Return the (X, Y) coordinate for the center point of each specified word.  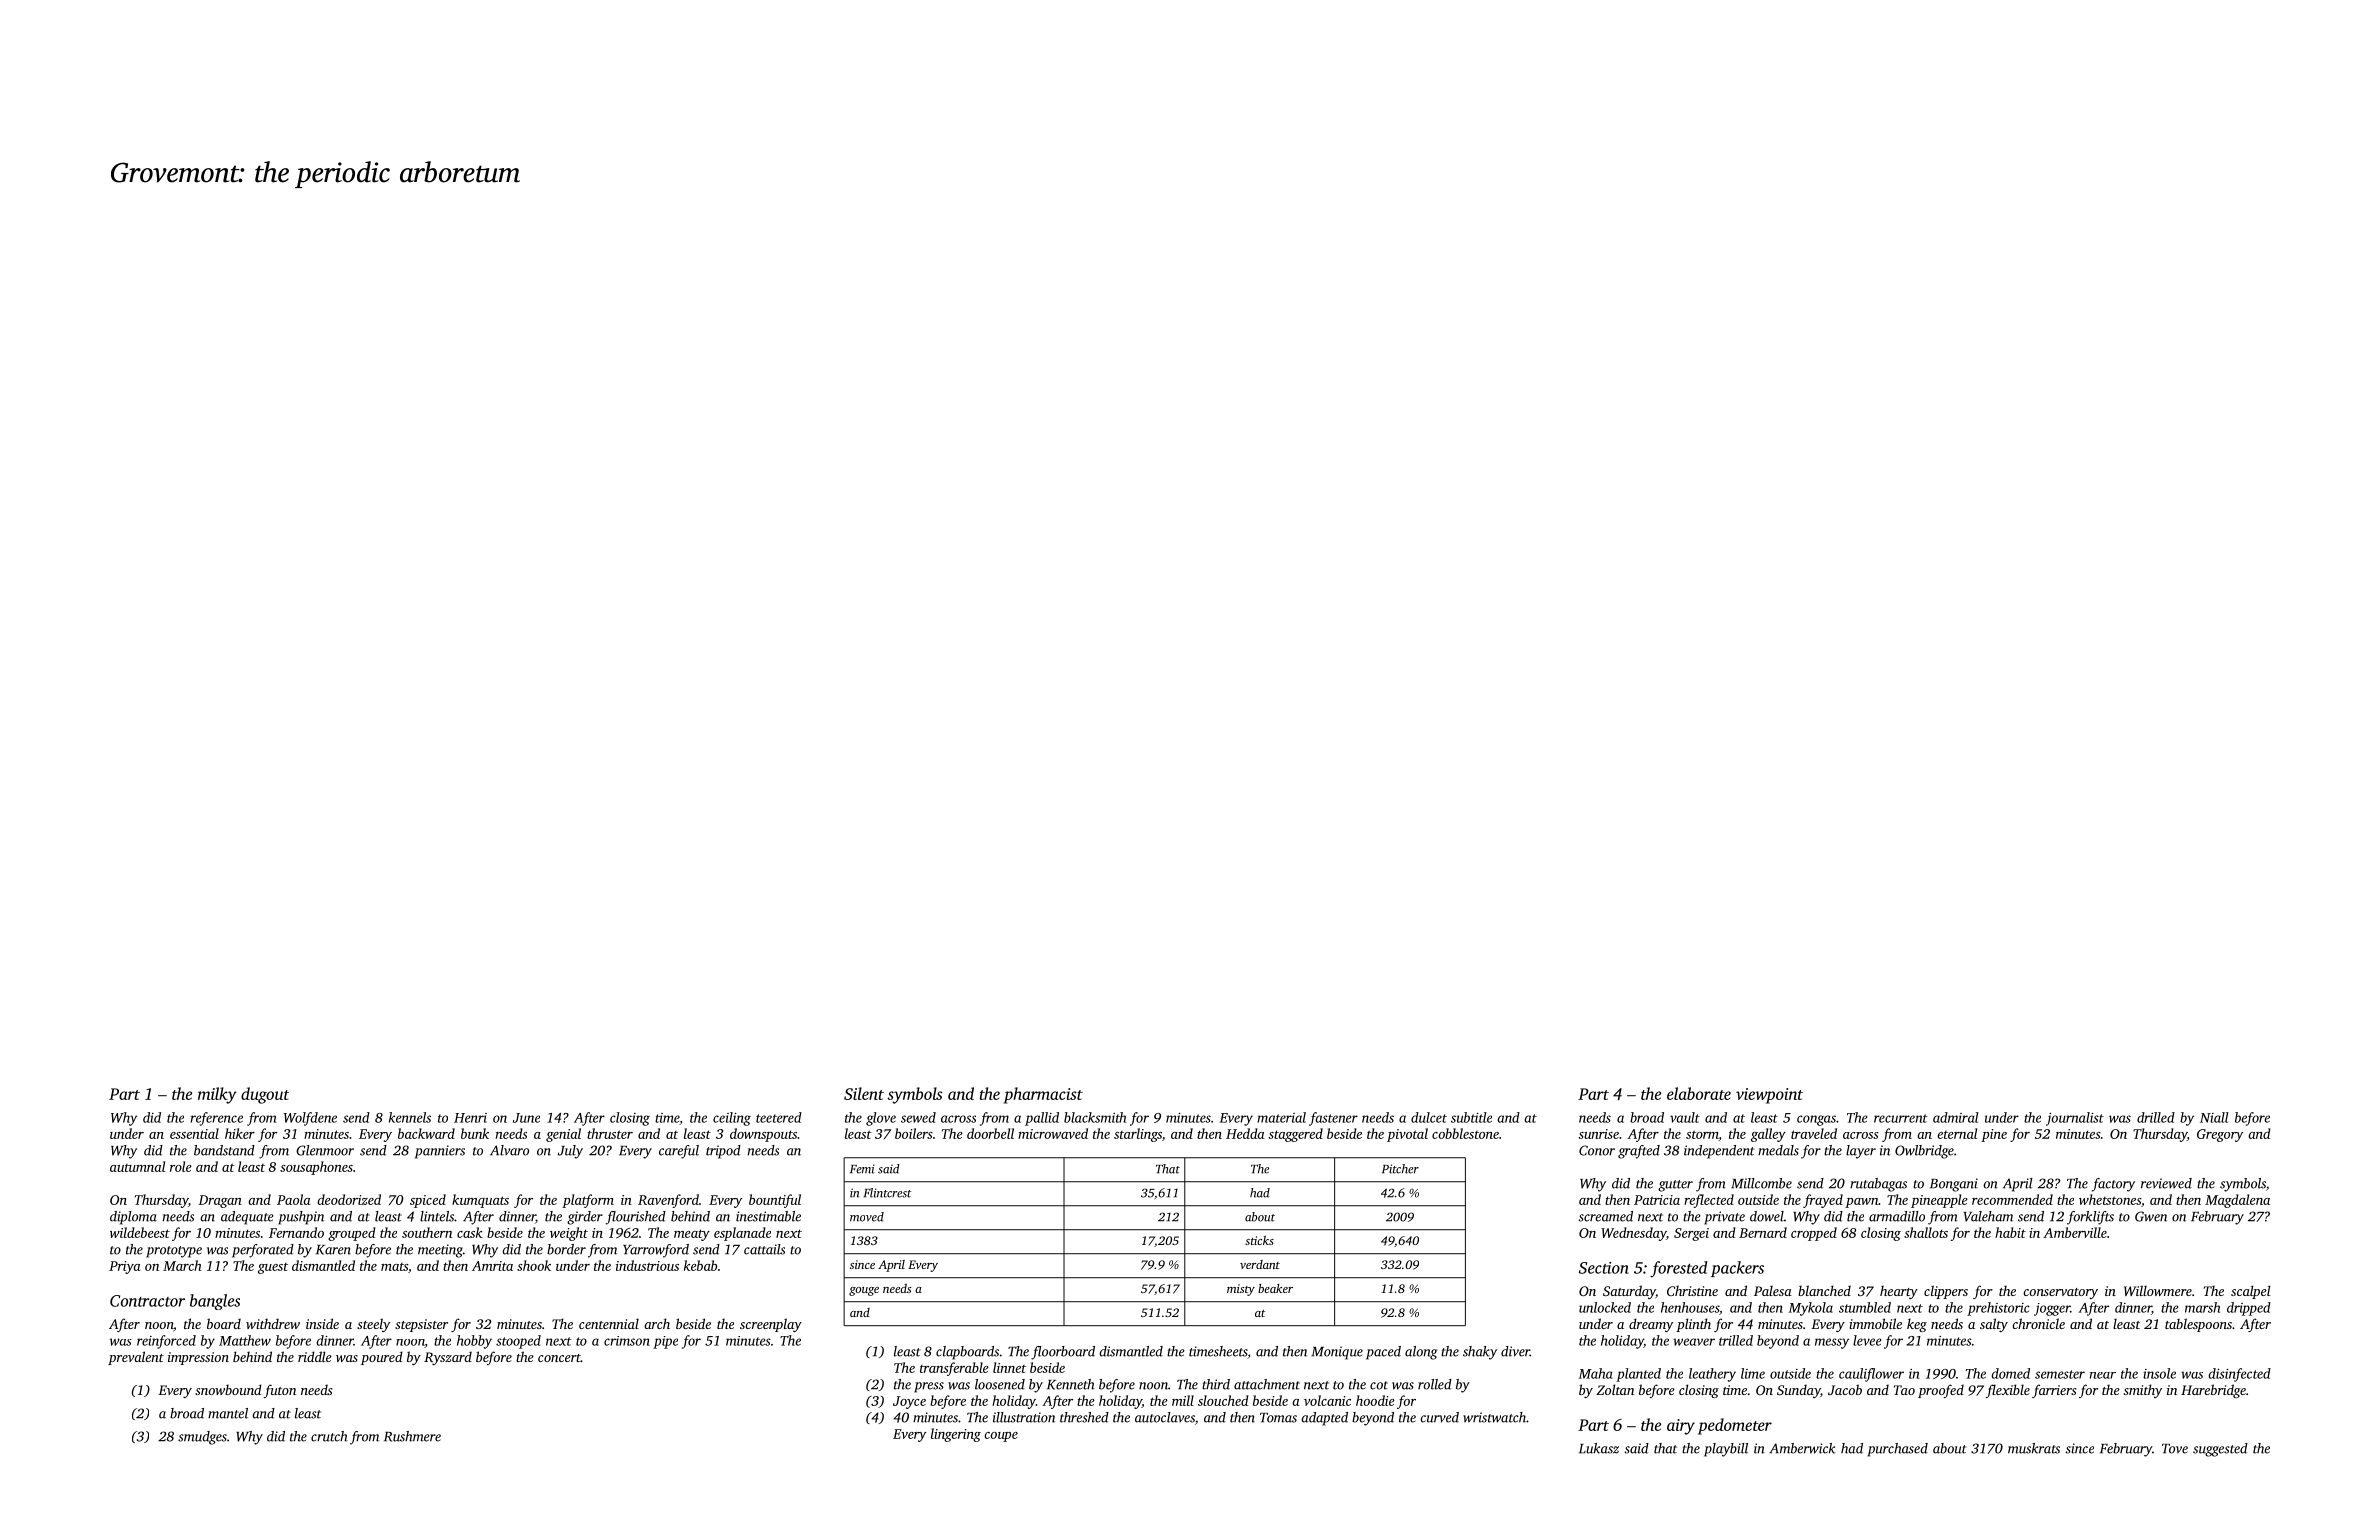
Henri (470, 1118)
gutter (1675, 1186)
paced (1383, 1353)
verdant (1260, 1264)
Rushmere (412, 1436)
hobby (474, 1342)
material (1281, 1117)
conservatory (2060, 1293)
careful (679, 1152)
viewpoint (1769, 1096)
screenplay (771, 1325)
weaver (1694, 1342)
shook (534, 1265)
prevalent (136, 1358)
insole (2159, 1373)
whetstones (2110, 1199)
